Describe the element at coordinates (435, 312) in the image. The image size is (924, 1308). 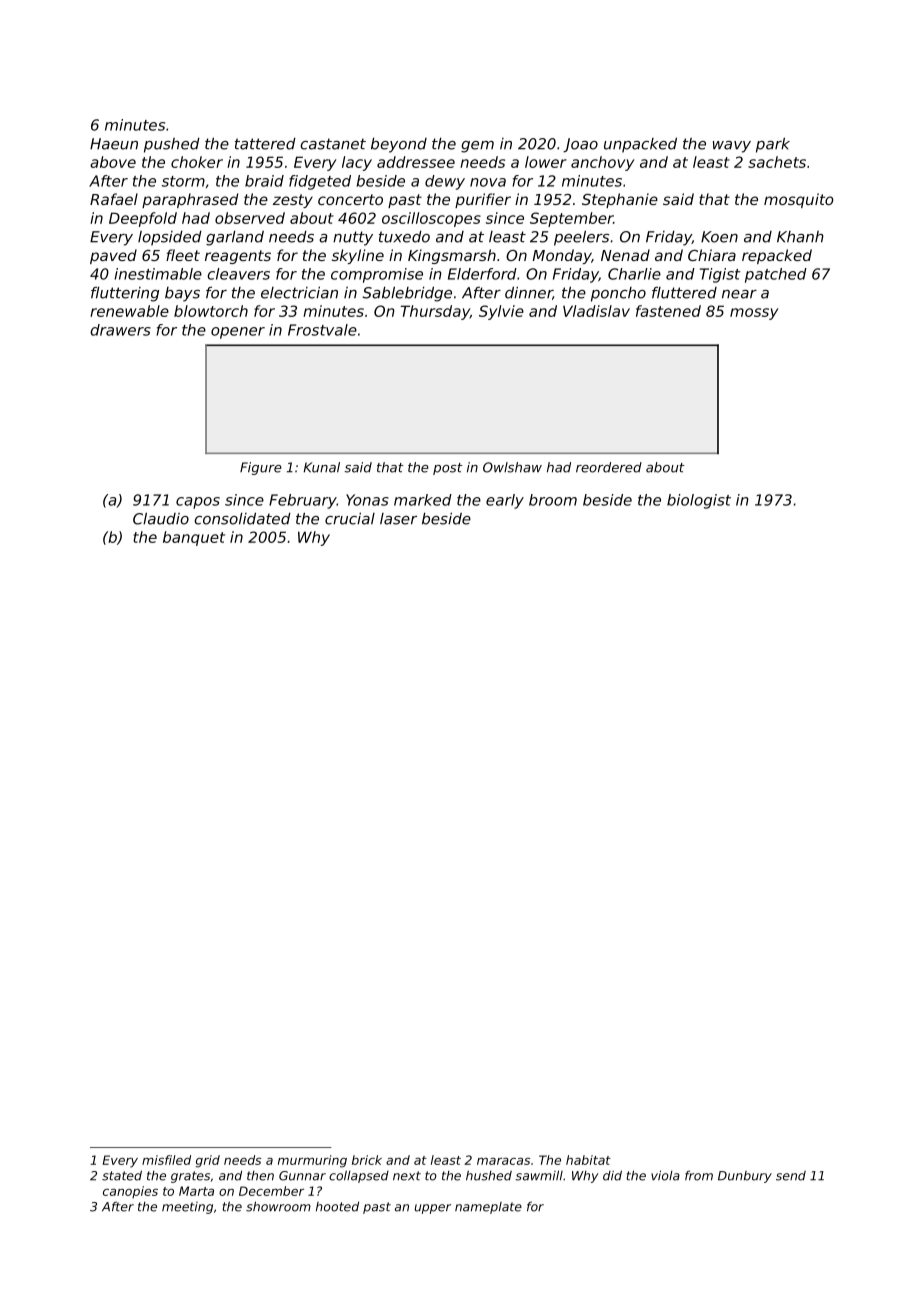
I see `Thursday` at that location.
